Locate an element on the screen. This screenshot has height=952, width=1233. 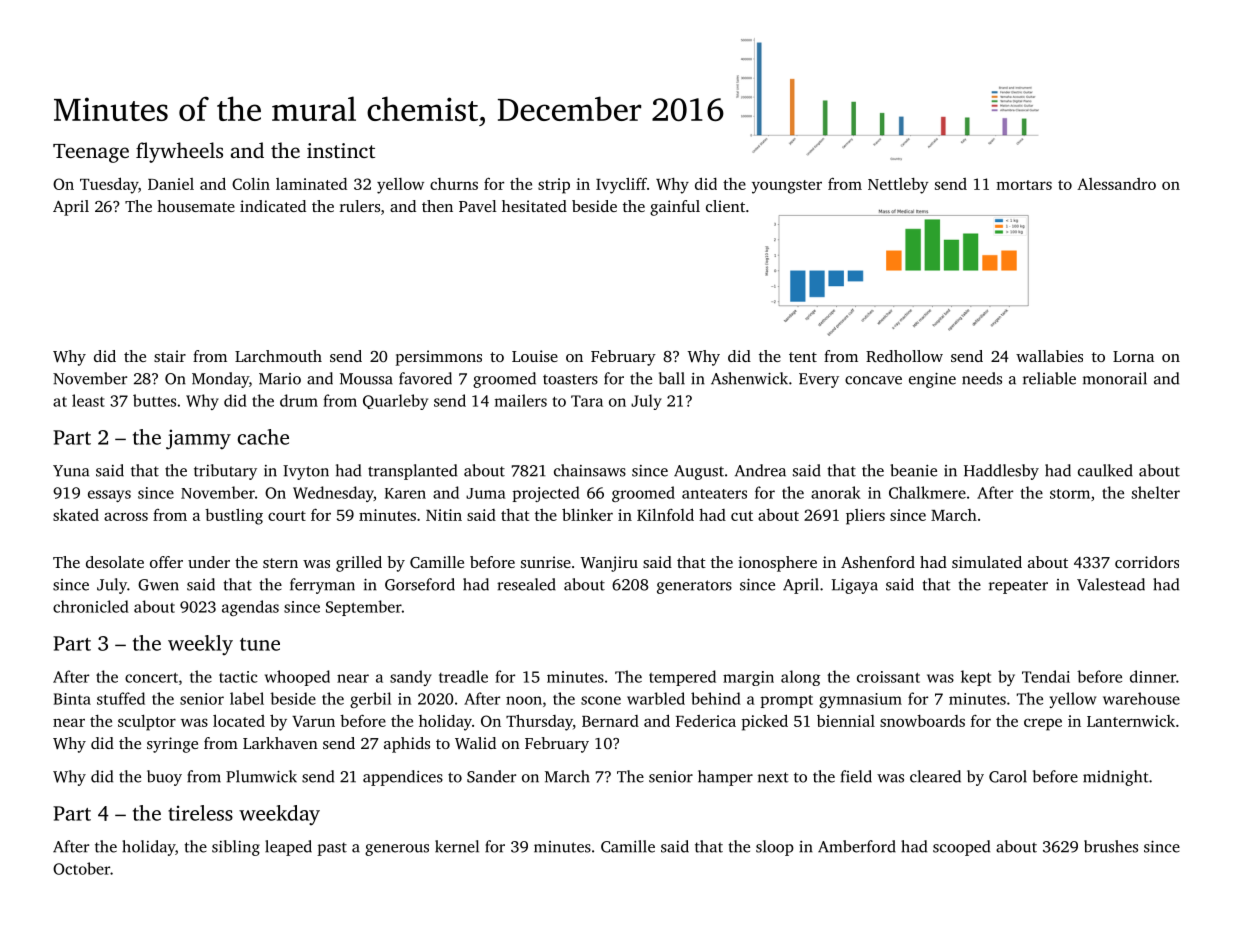
transplanted is located at coordinates (412, 472).
